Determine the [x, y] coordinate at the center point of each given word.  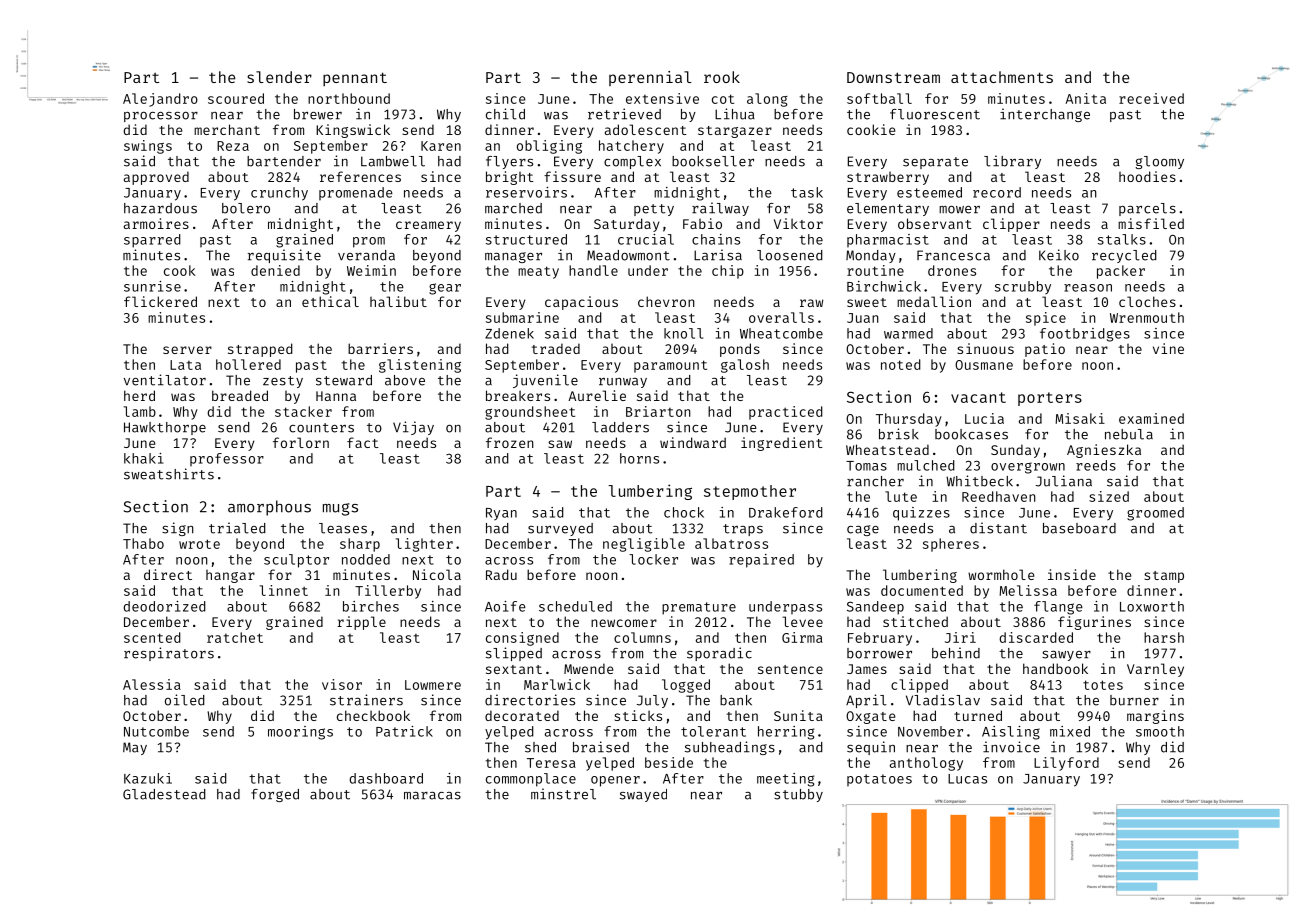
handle [593, 270]
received [1151, 98]
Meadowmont [628, 255]
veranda [366, 255]
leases [343, 528]
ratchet [235, 637]
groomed [1155, 514]
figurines [1094, 623]
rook [722, 77]
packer [1121, 272]
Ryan [501, 514]
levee [803, 621]
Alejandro [160, 100]
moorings [300, 733]
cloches [1147, 301]
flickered [160, 301]
